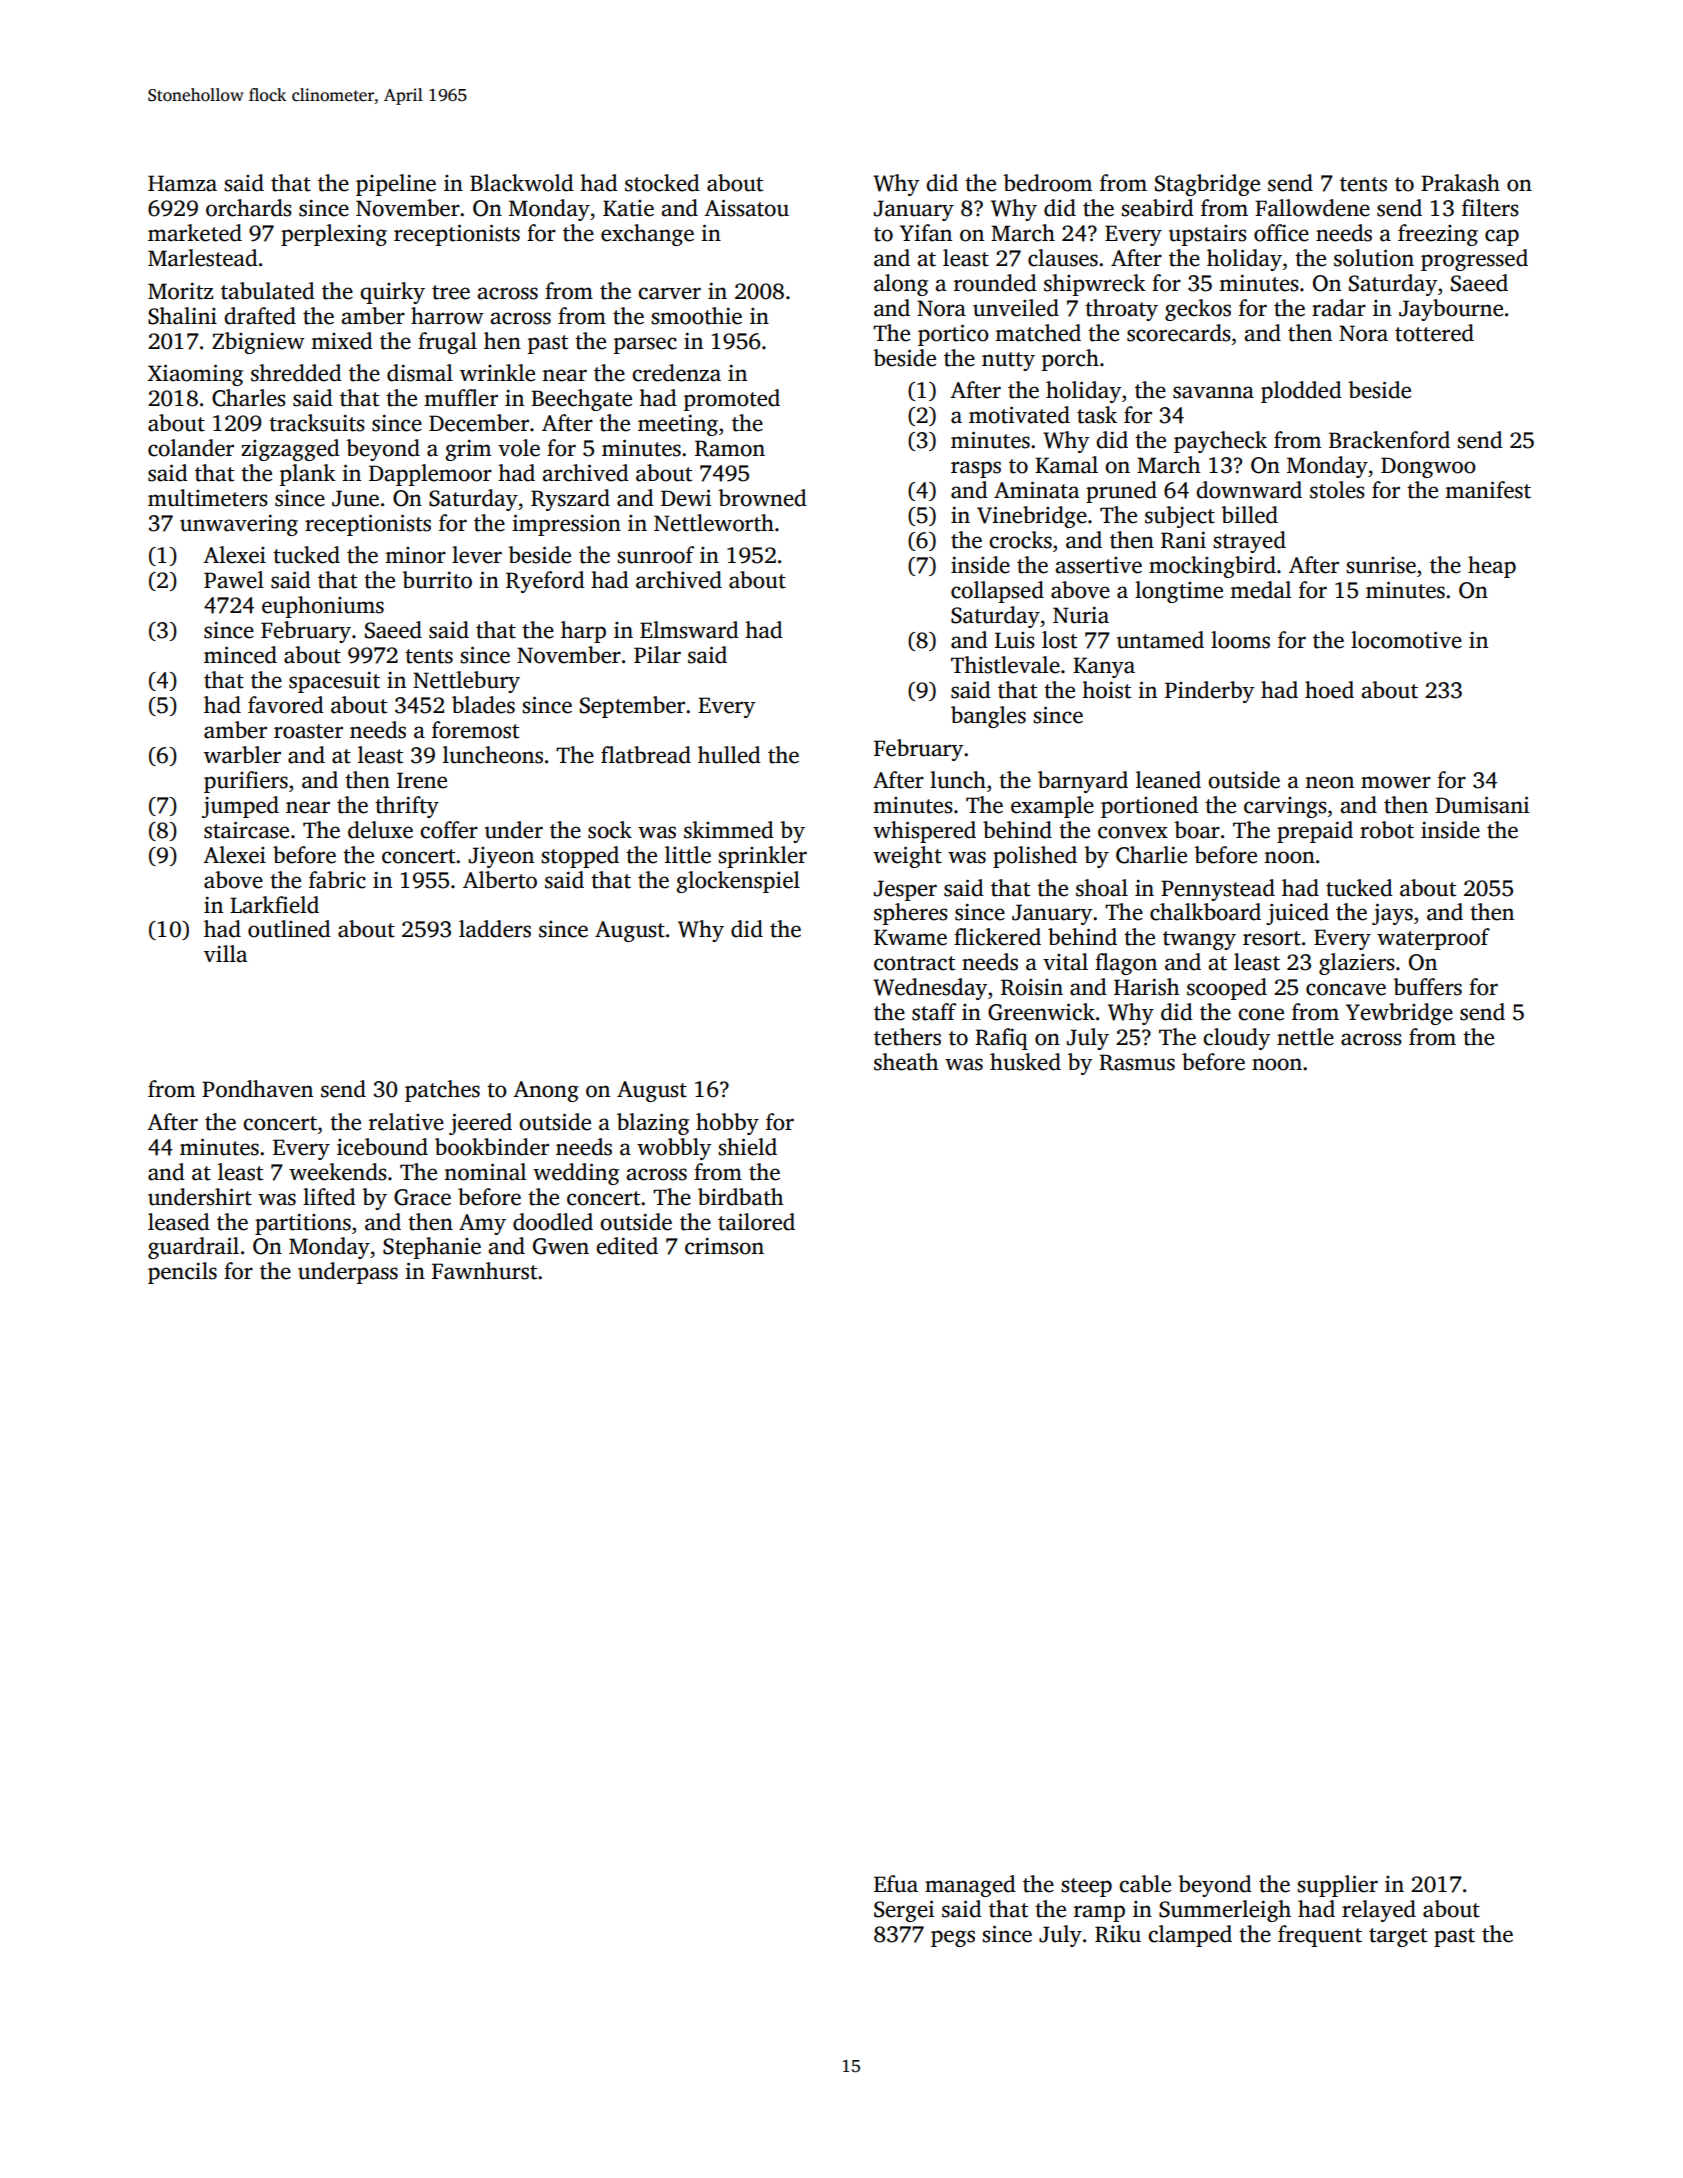 This screenshot has width=1683, height=2178. Describe the element at coordinates (746, 208) in the screenshot. I see `Aissatou` at that location.
